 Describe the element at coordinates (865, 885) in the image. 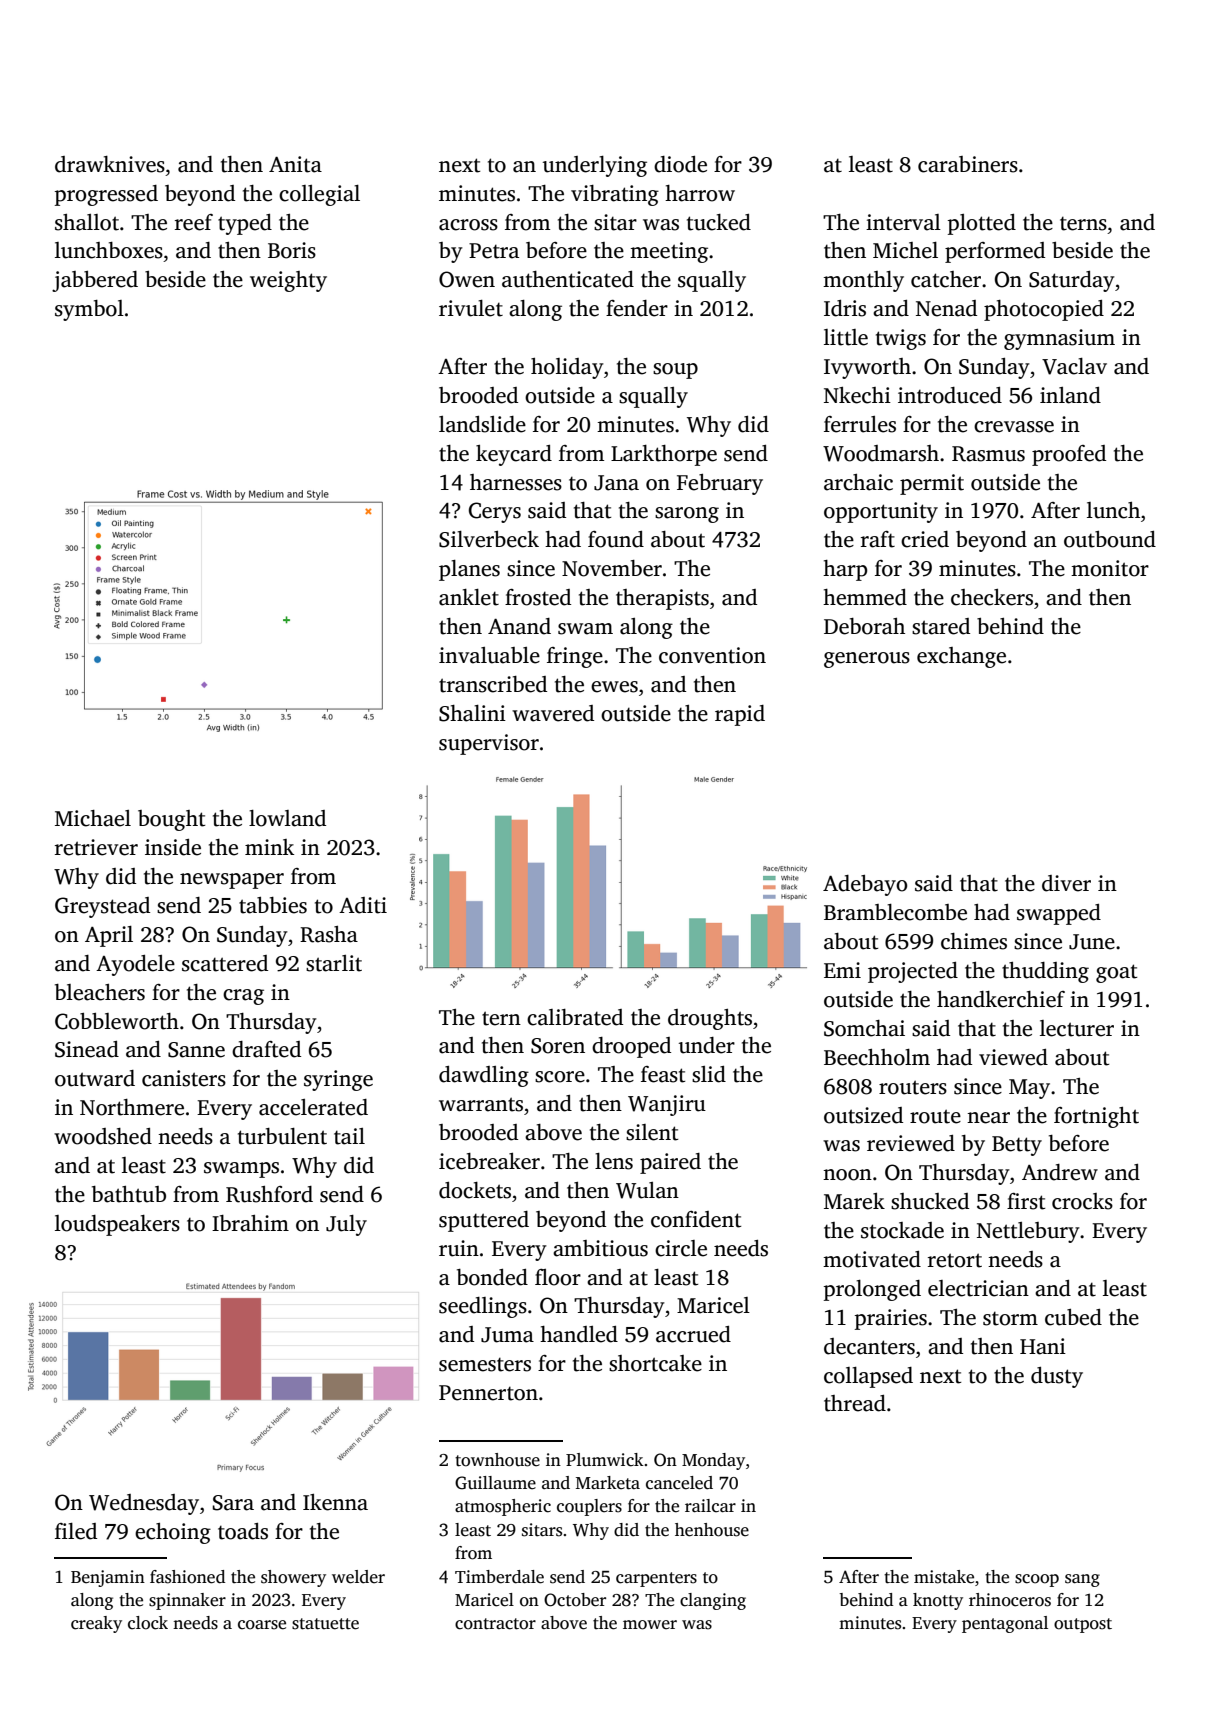

I see `Adebayo` at that location.
